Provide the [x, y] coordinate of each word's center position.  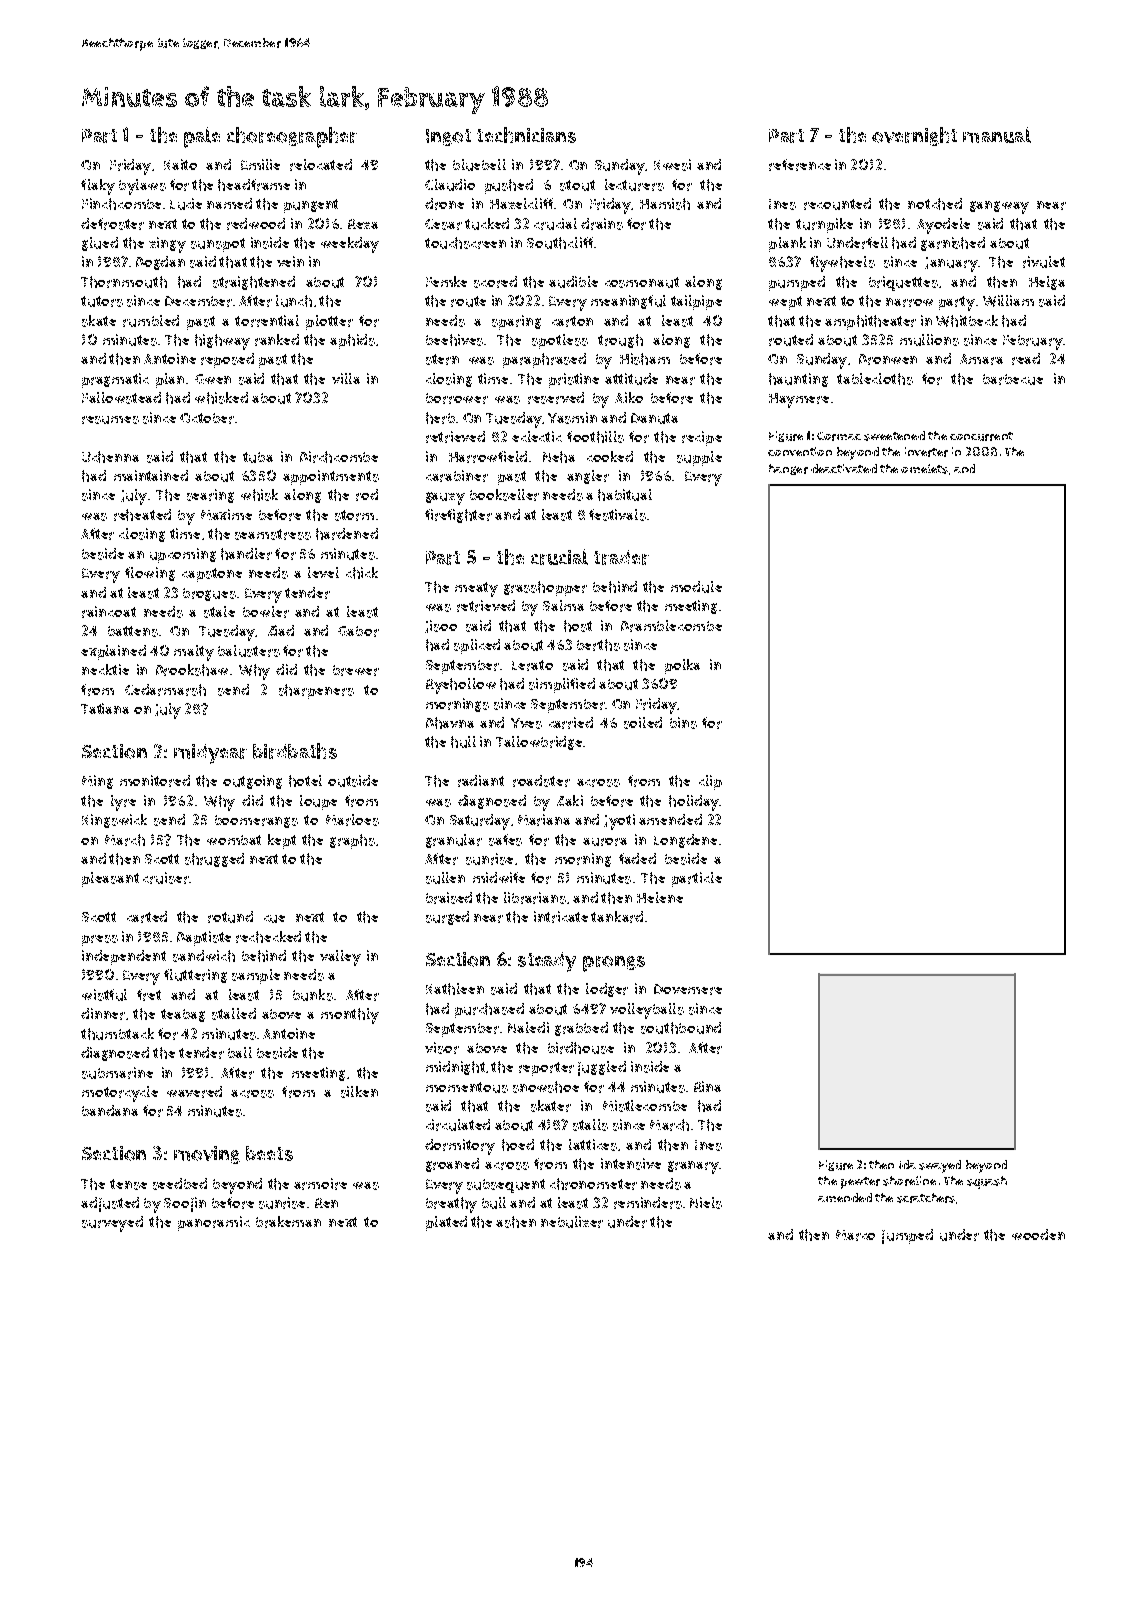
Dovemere [688, 989]
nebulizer [572, 1222]
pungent [311, 206]
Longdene [685, 841]
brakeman [288, 1222]
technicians [526, 135]
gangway [999, 207]
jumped [907, 1236]
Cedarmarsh [165, 690]
